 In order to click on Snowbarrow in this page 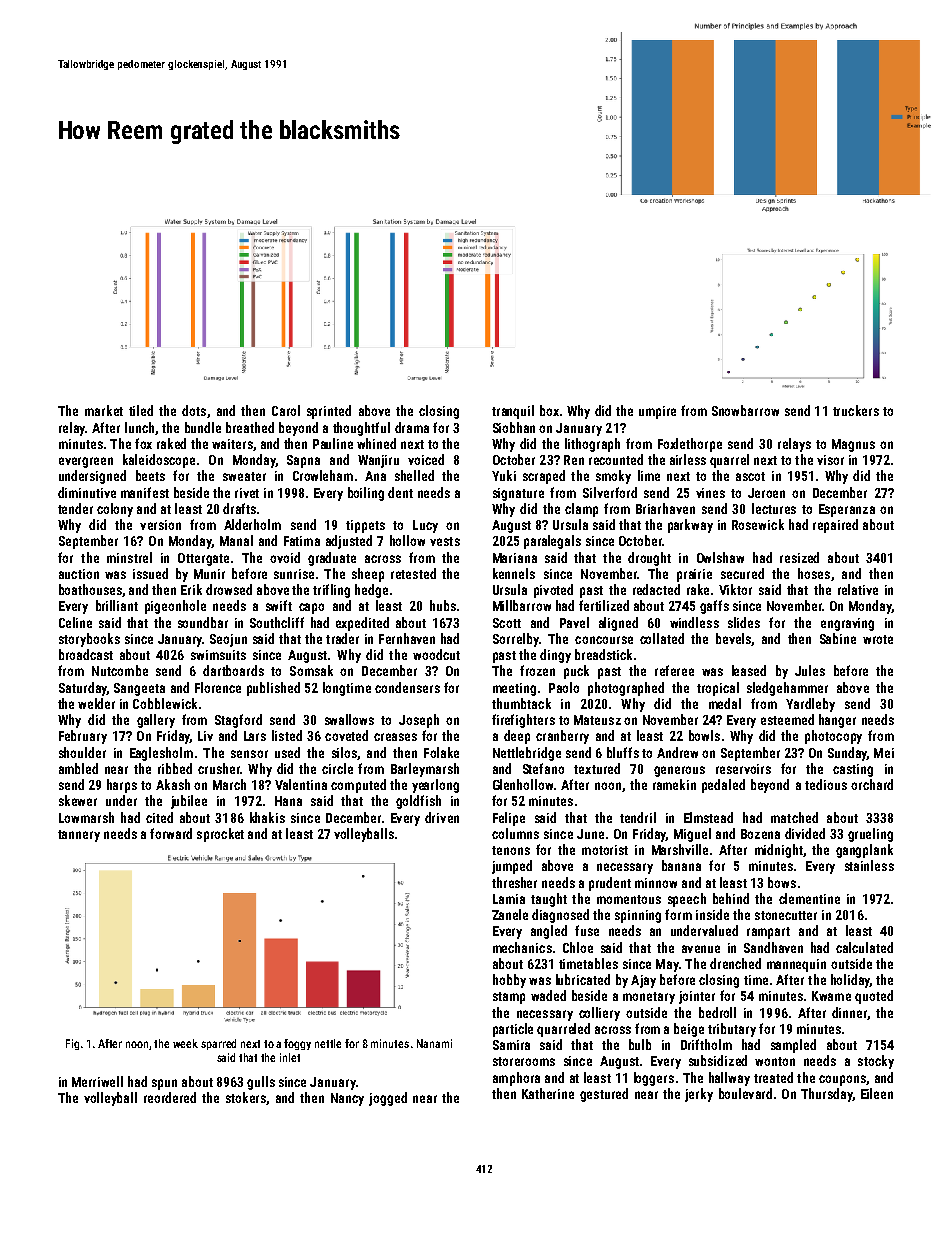, I will do `click(745, 410)`.
